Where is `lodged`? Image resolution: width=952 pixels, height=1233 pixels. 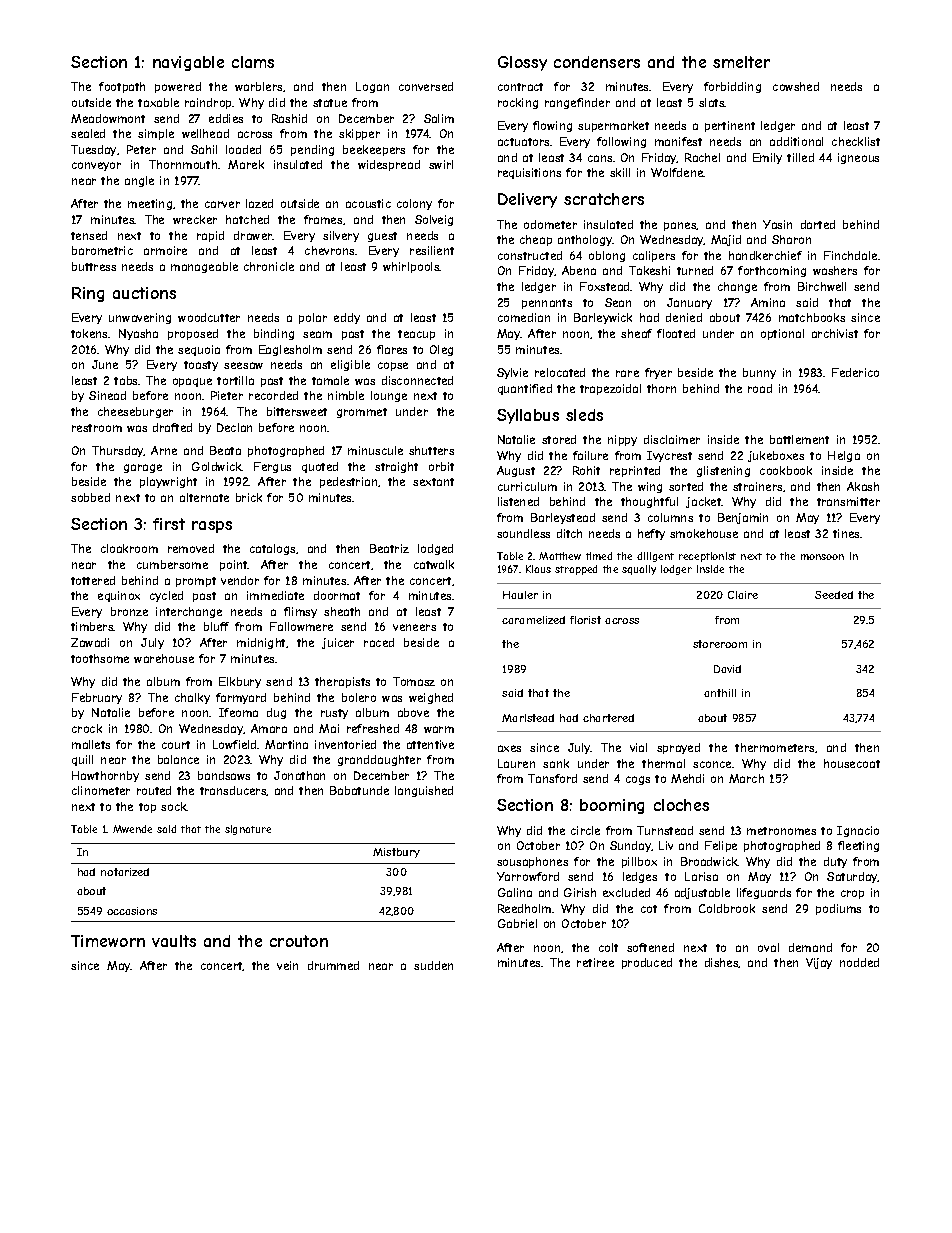
lodged is located at coordinates (435, 549).
